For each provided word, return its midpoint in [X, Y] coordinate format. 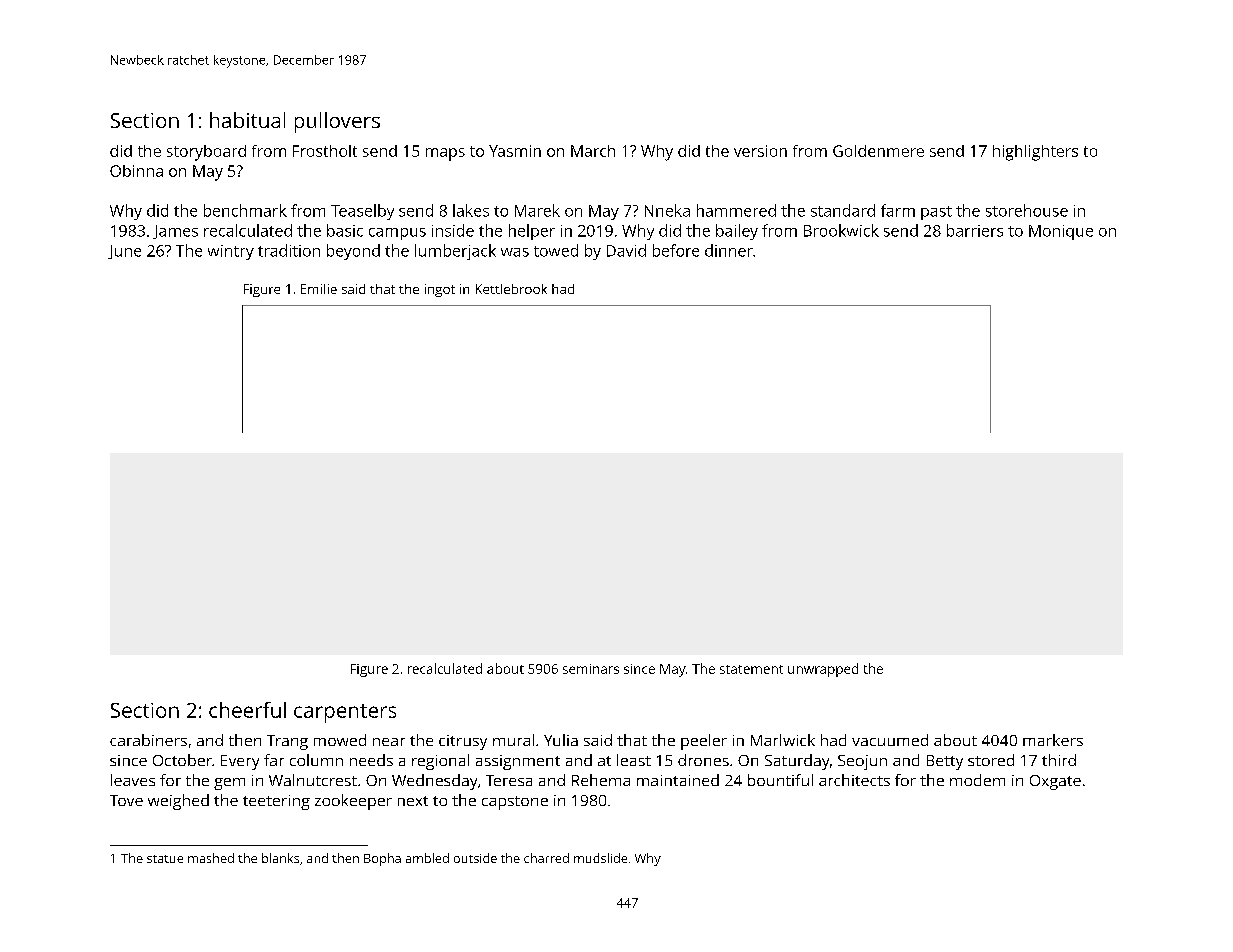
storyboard [206, 153]
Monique [1061, 232]
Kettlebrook [511, 289]
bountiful [780, 780]
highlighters [1035, 153]
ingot [440, 290]
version [760, 151]
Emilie [319, 289]
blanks [280, 858]
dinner [729, 250]
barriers [975, 230]
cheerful [247, 710]
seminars [591, 669]
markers [1053, 740]
